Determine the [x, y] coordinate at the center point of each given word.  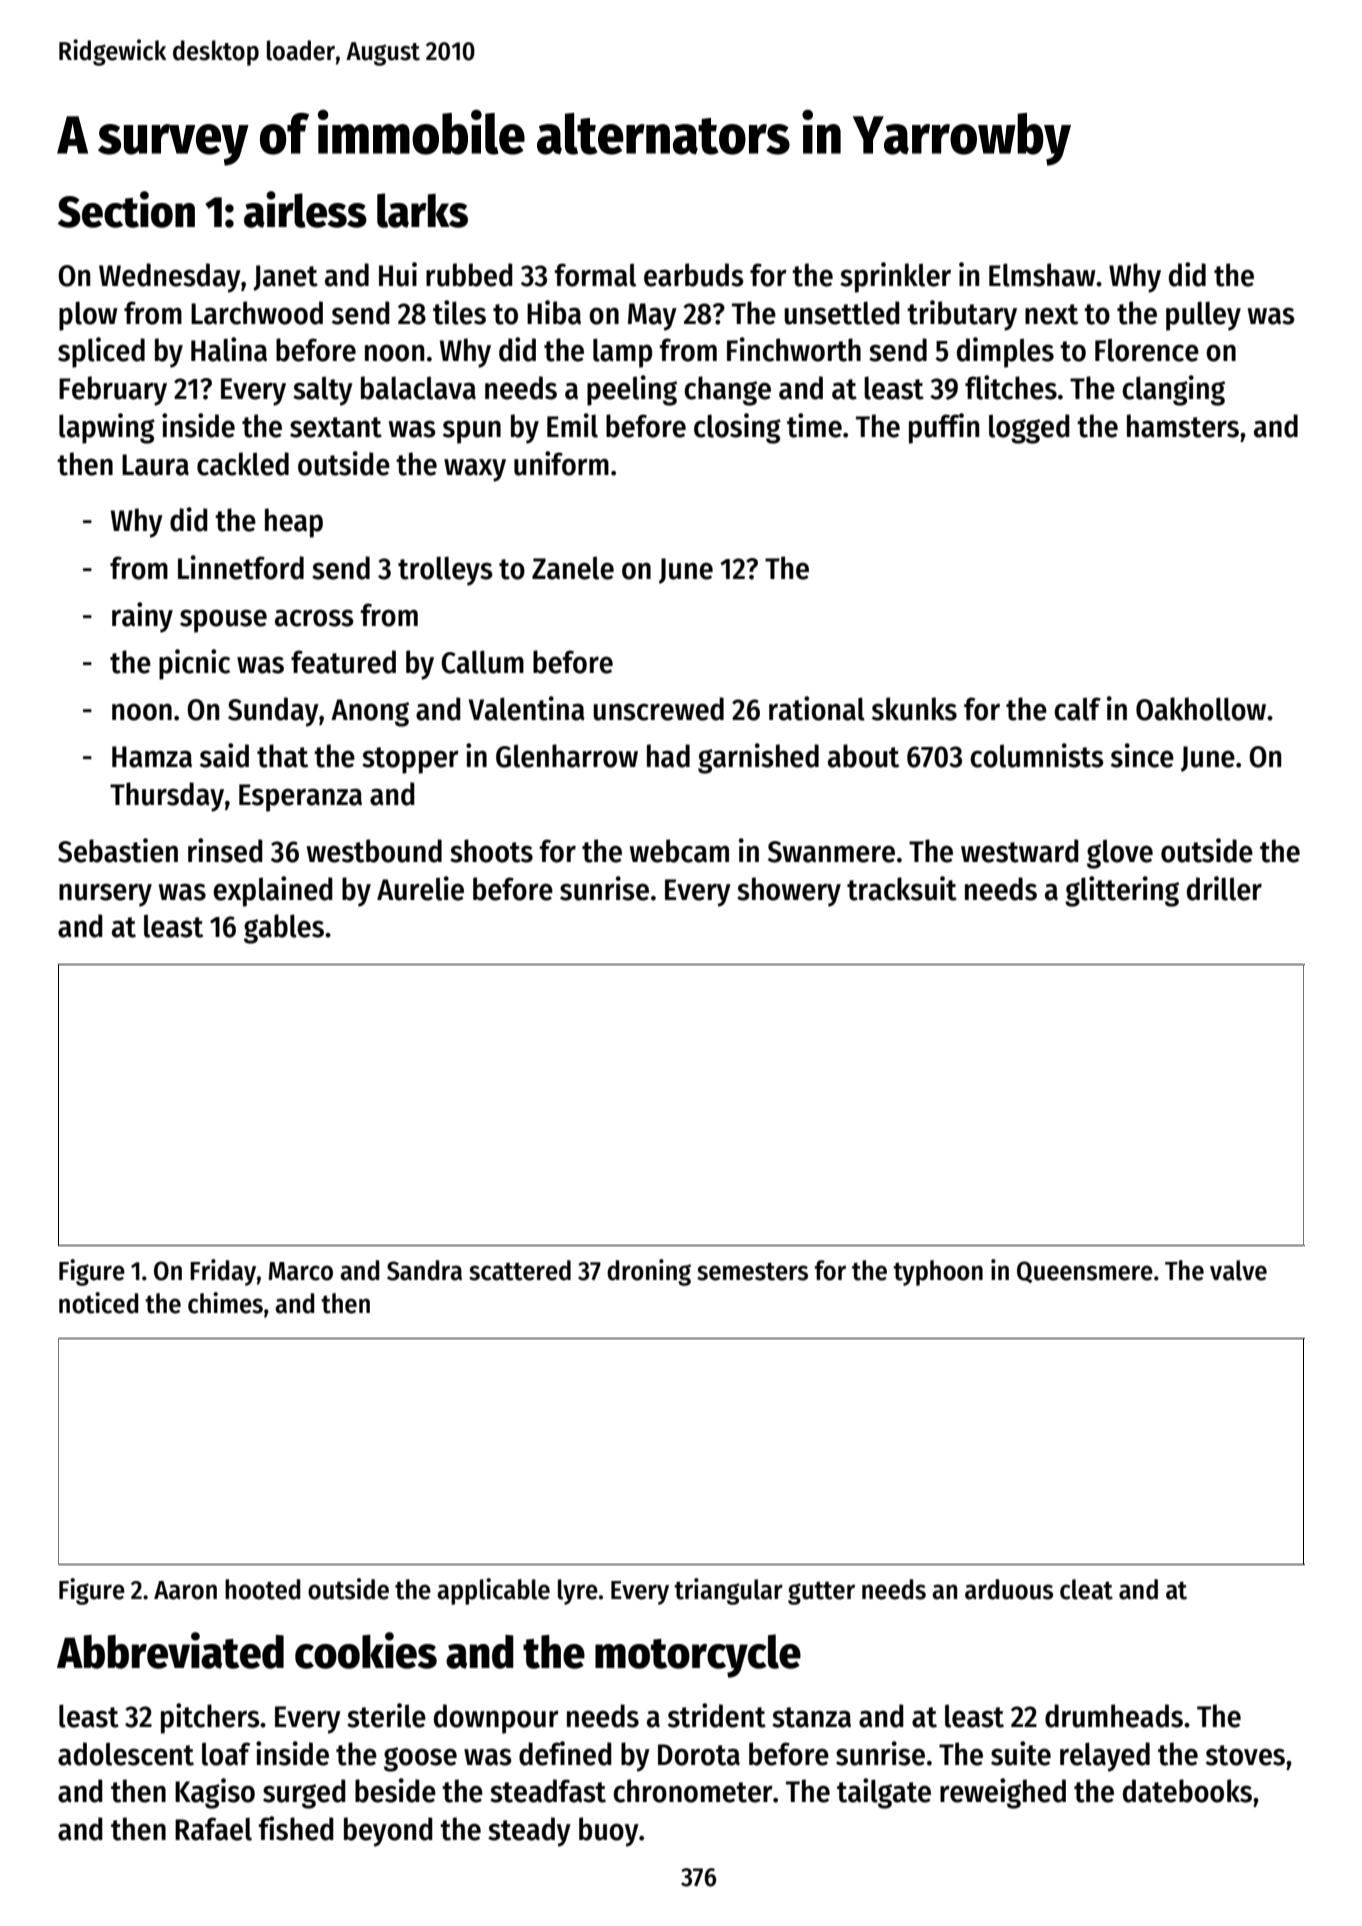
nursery [105, 895]
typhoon [938, 1273]
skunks [914, 709]
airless [305, 209]
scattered [520, 1270]
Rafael [213, 1829]
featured [343, 662]
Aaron [185, 1590]
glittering [1122, 891]
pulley [1203, 316]
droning [649, 1272]
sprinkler [895, 277]
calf [1077, 709]
